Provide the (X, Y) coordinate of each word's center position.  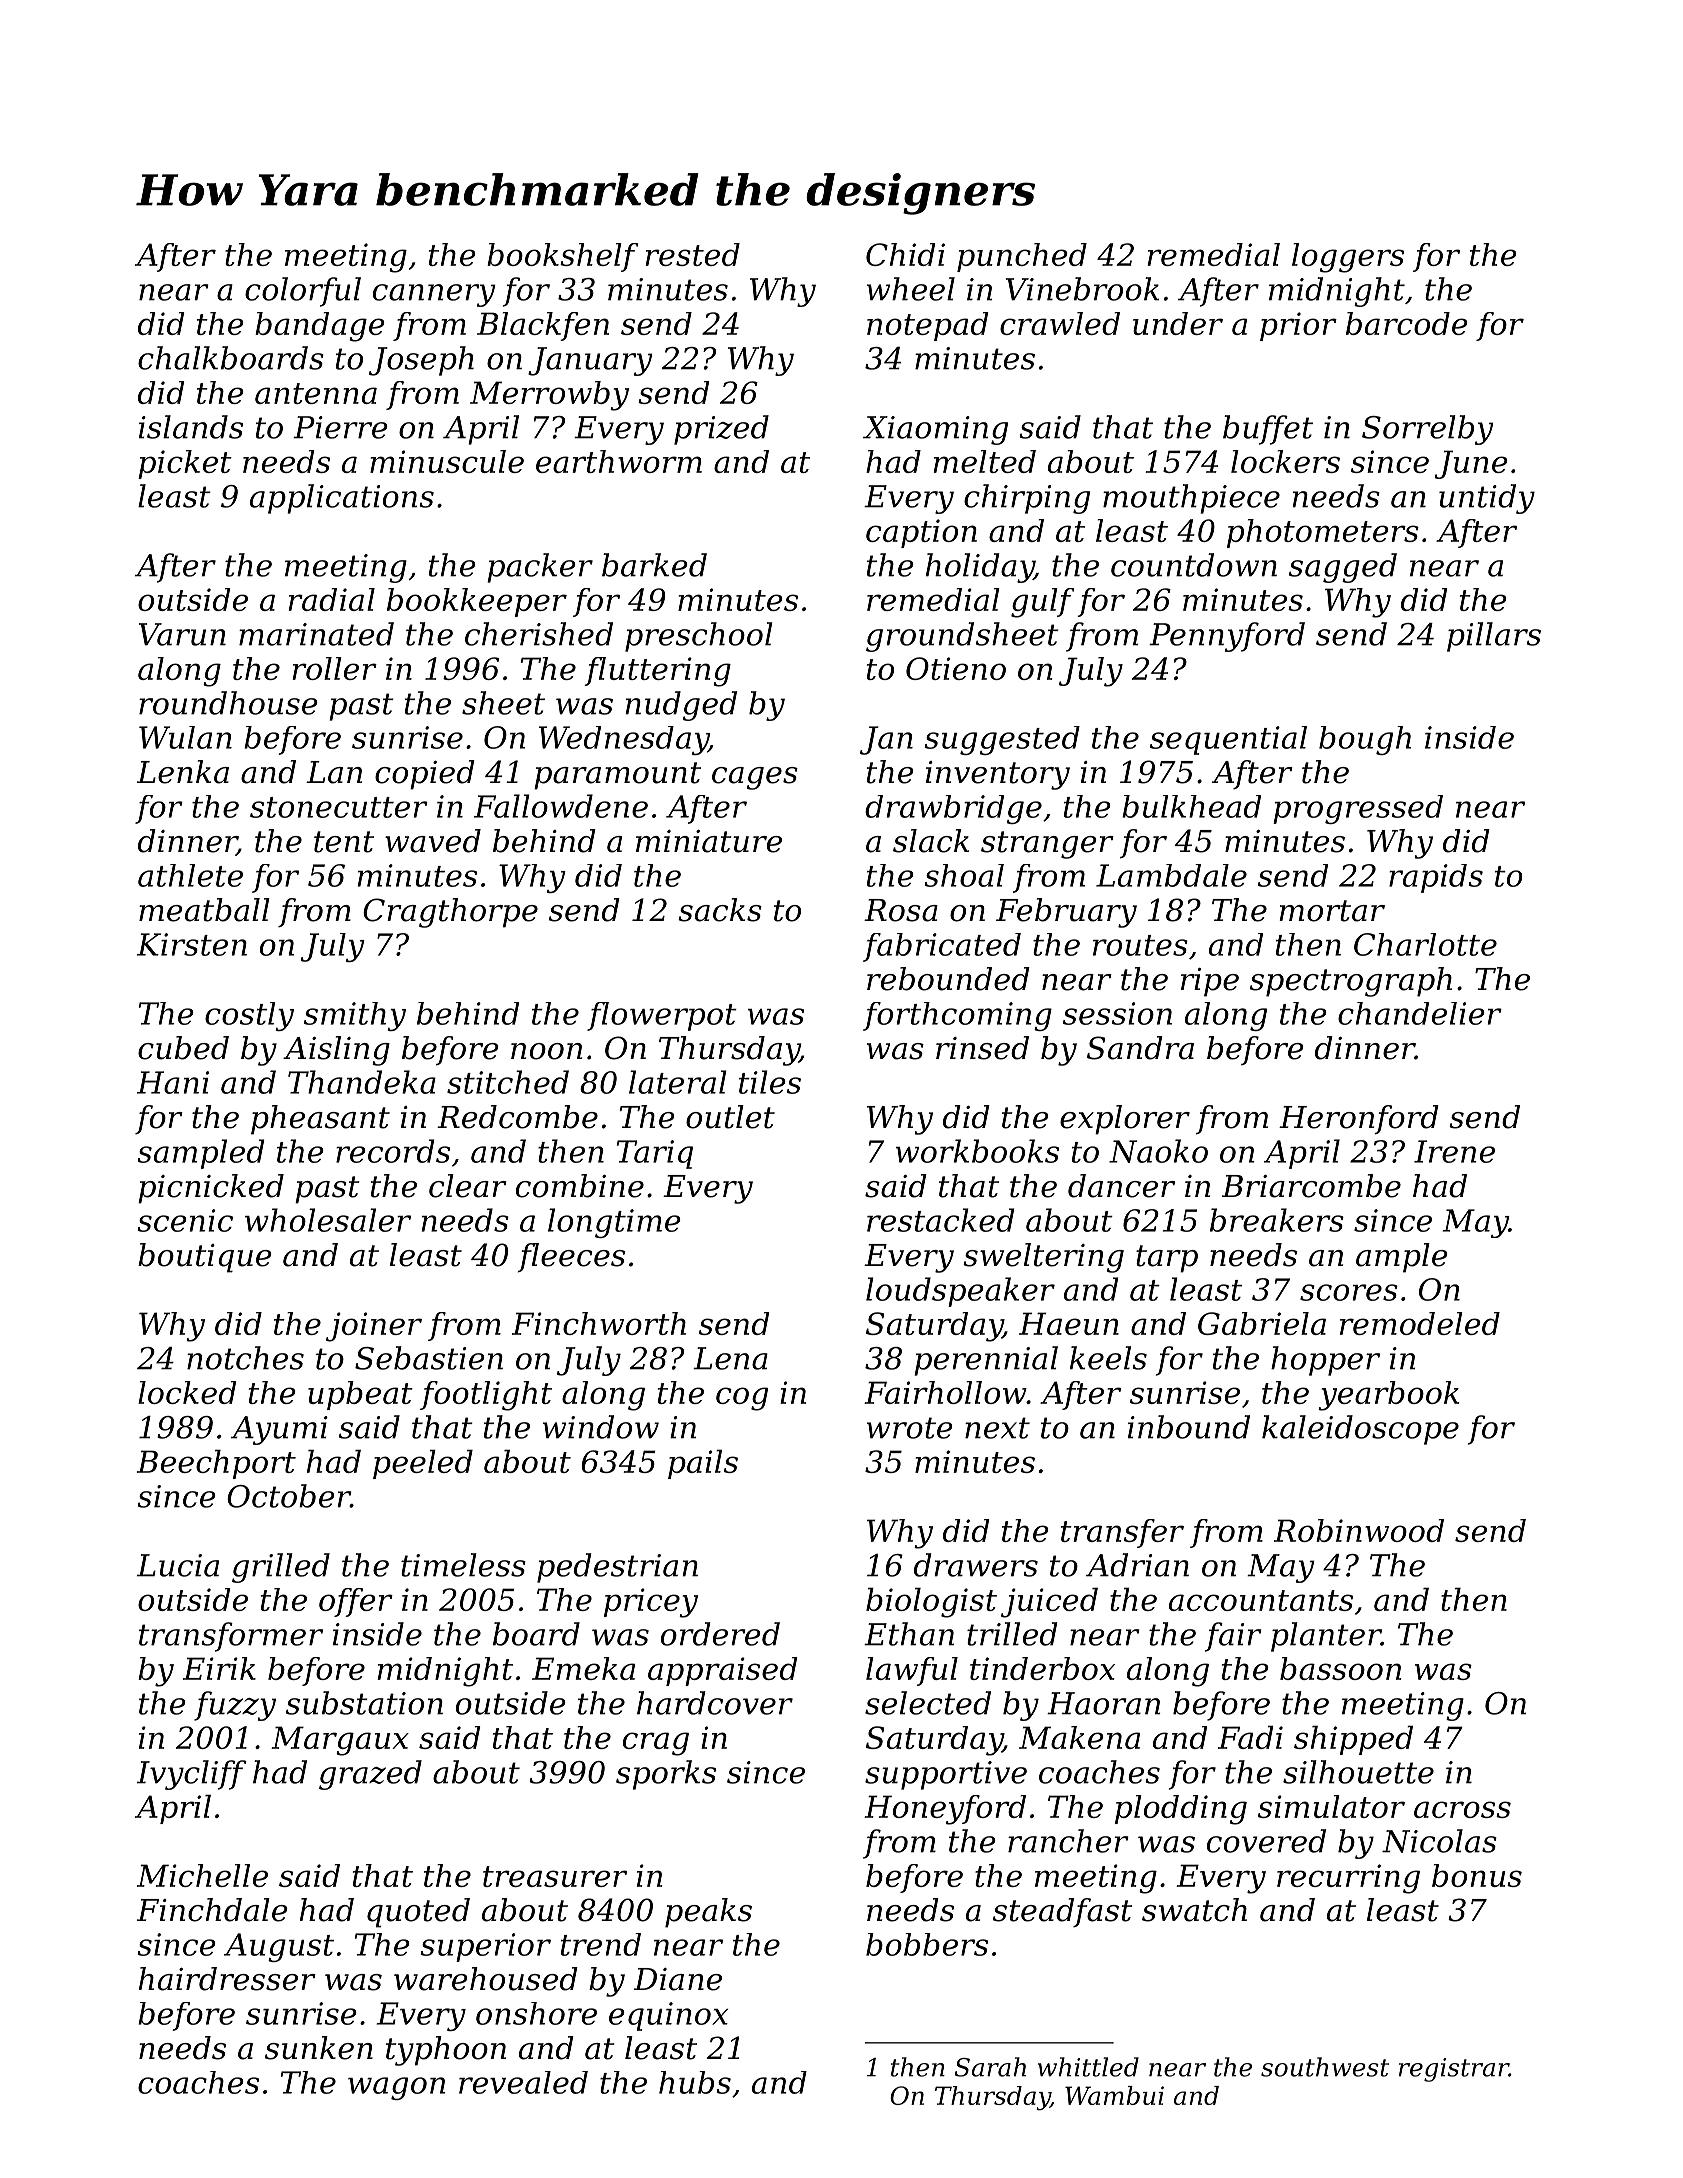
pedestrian (617, 1568)
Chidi (905, 254)
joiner (374, 1327)
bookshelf (562, 257)
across (1462, 1809)
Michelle (202, 1875)
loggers (1348, 258)
